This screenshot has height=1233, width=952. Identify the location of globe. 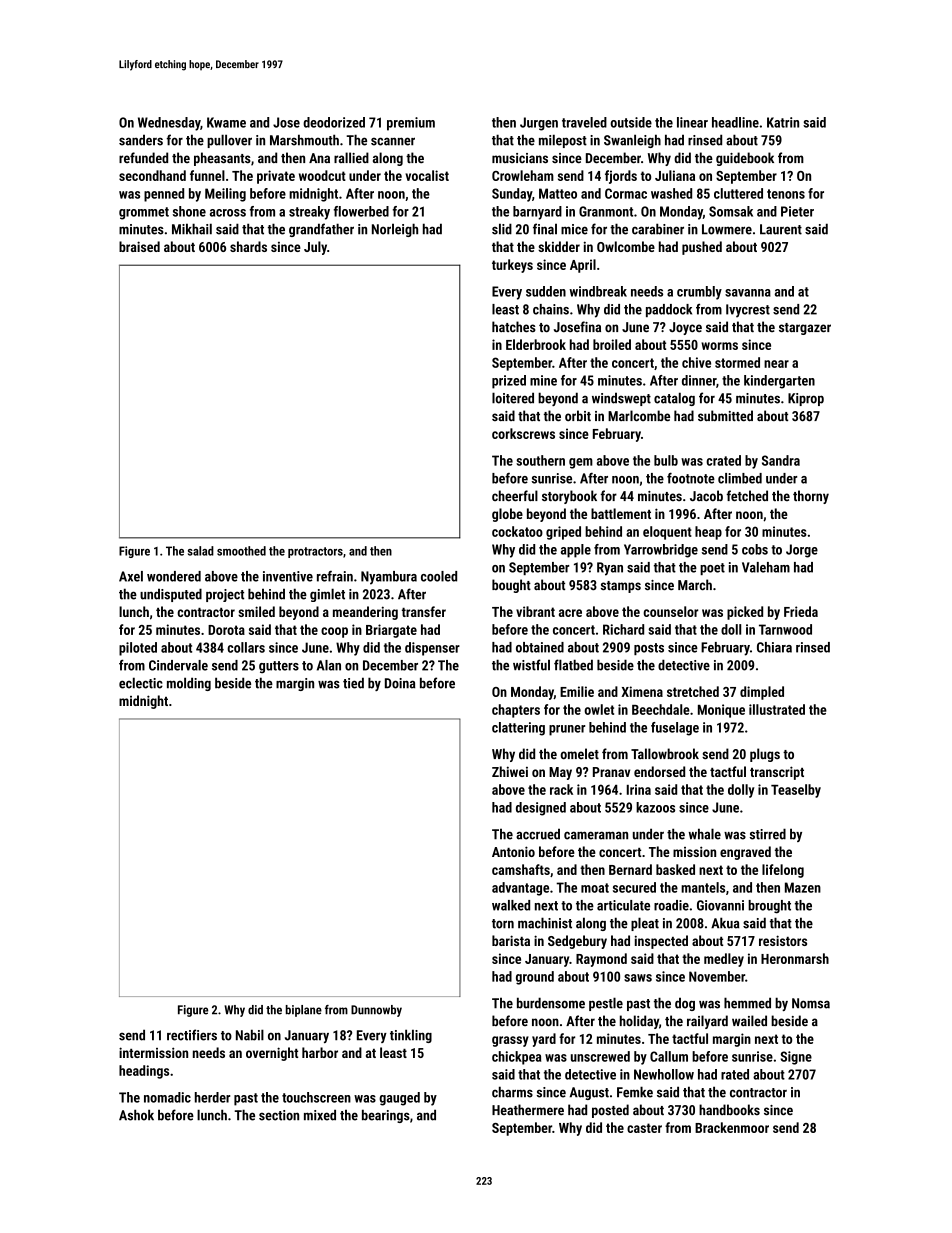
(507, 515).
